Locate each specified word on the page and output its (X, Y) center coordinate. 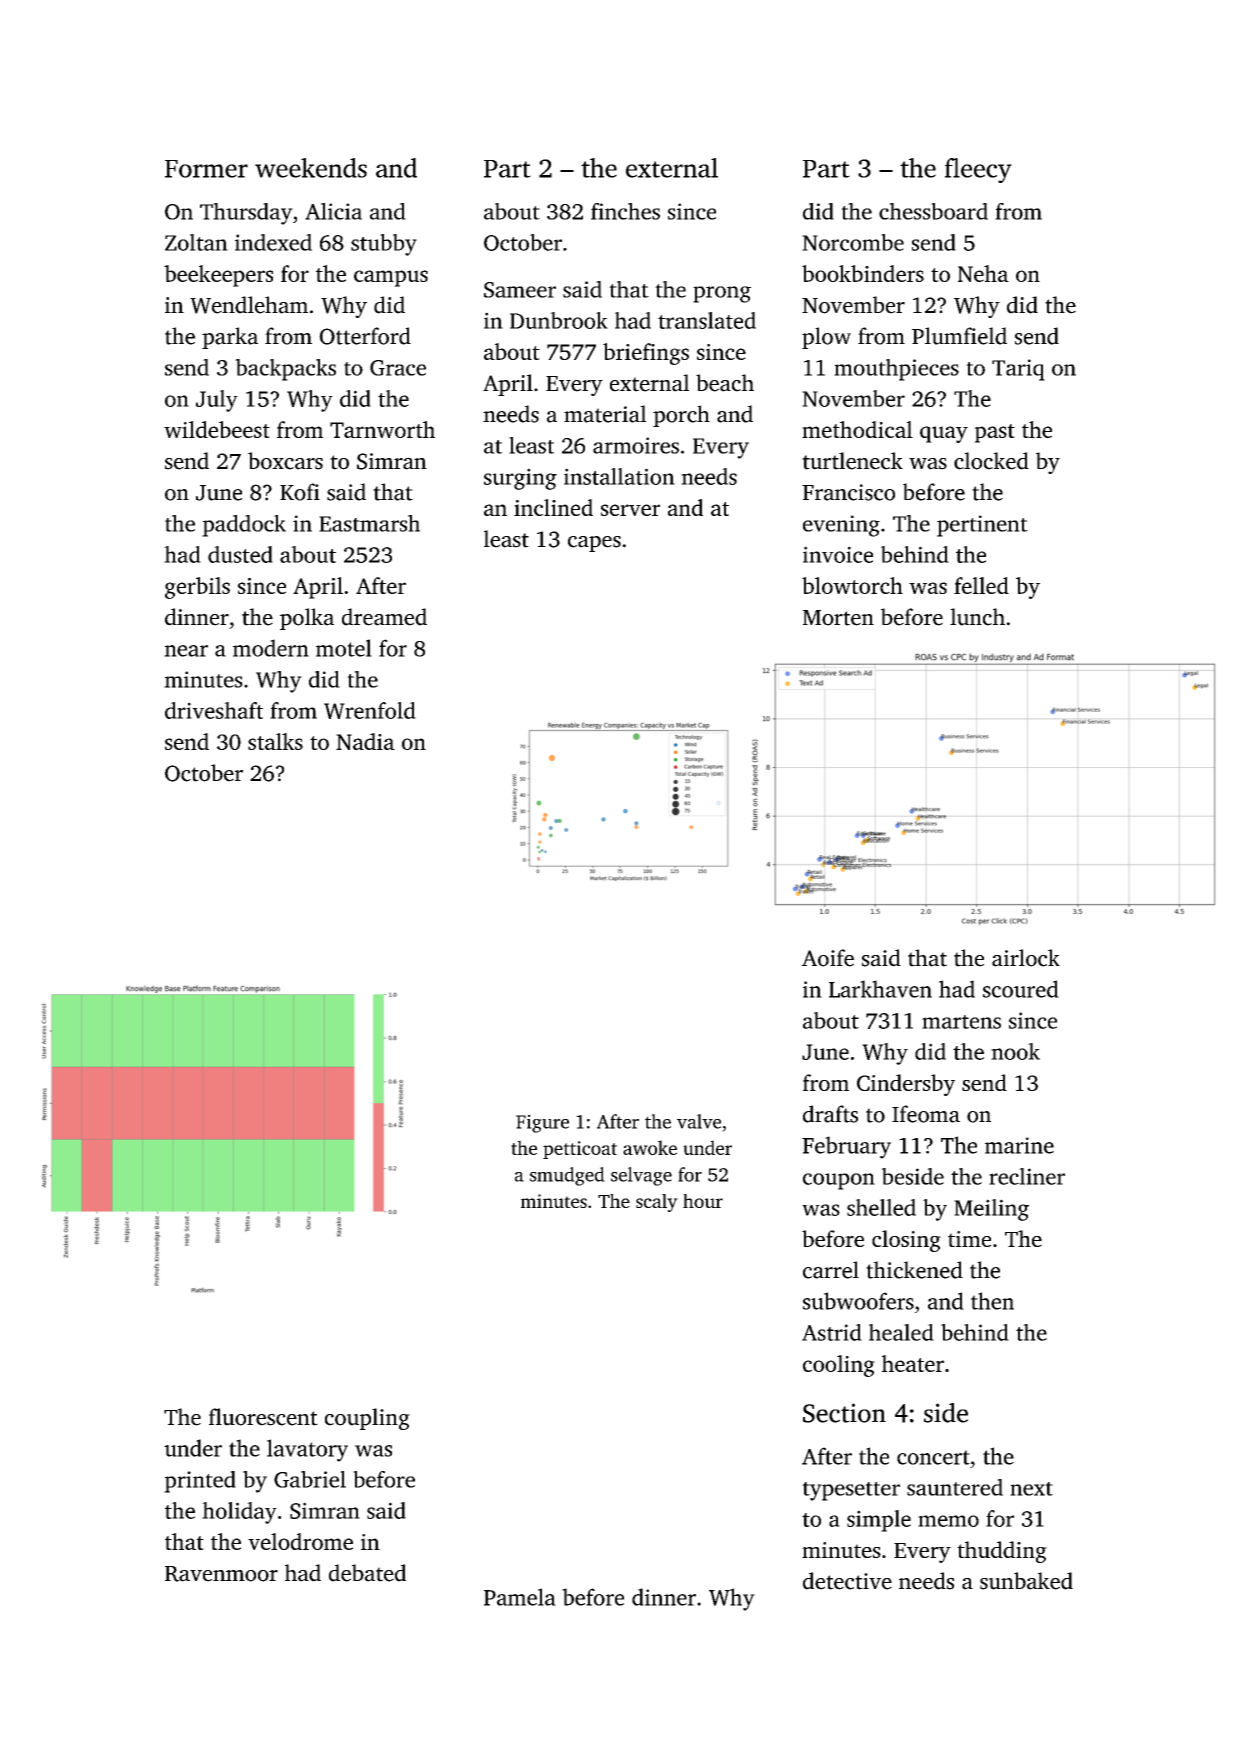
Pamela (520, 1597)
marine (1019, 1145)
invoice (838, 554)
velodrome (300, 1541)
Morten (838, 618)
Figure (542, 1123)
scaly (657, 1203)
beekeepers (218, 276)
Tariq (1018, 370)
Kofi (300, 492)
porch (681, 416)
